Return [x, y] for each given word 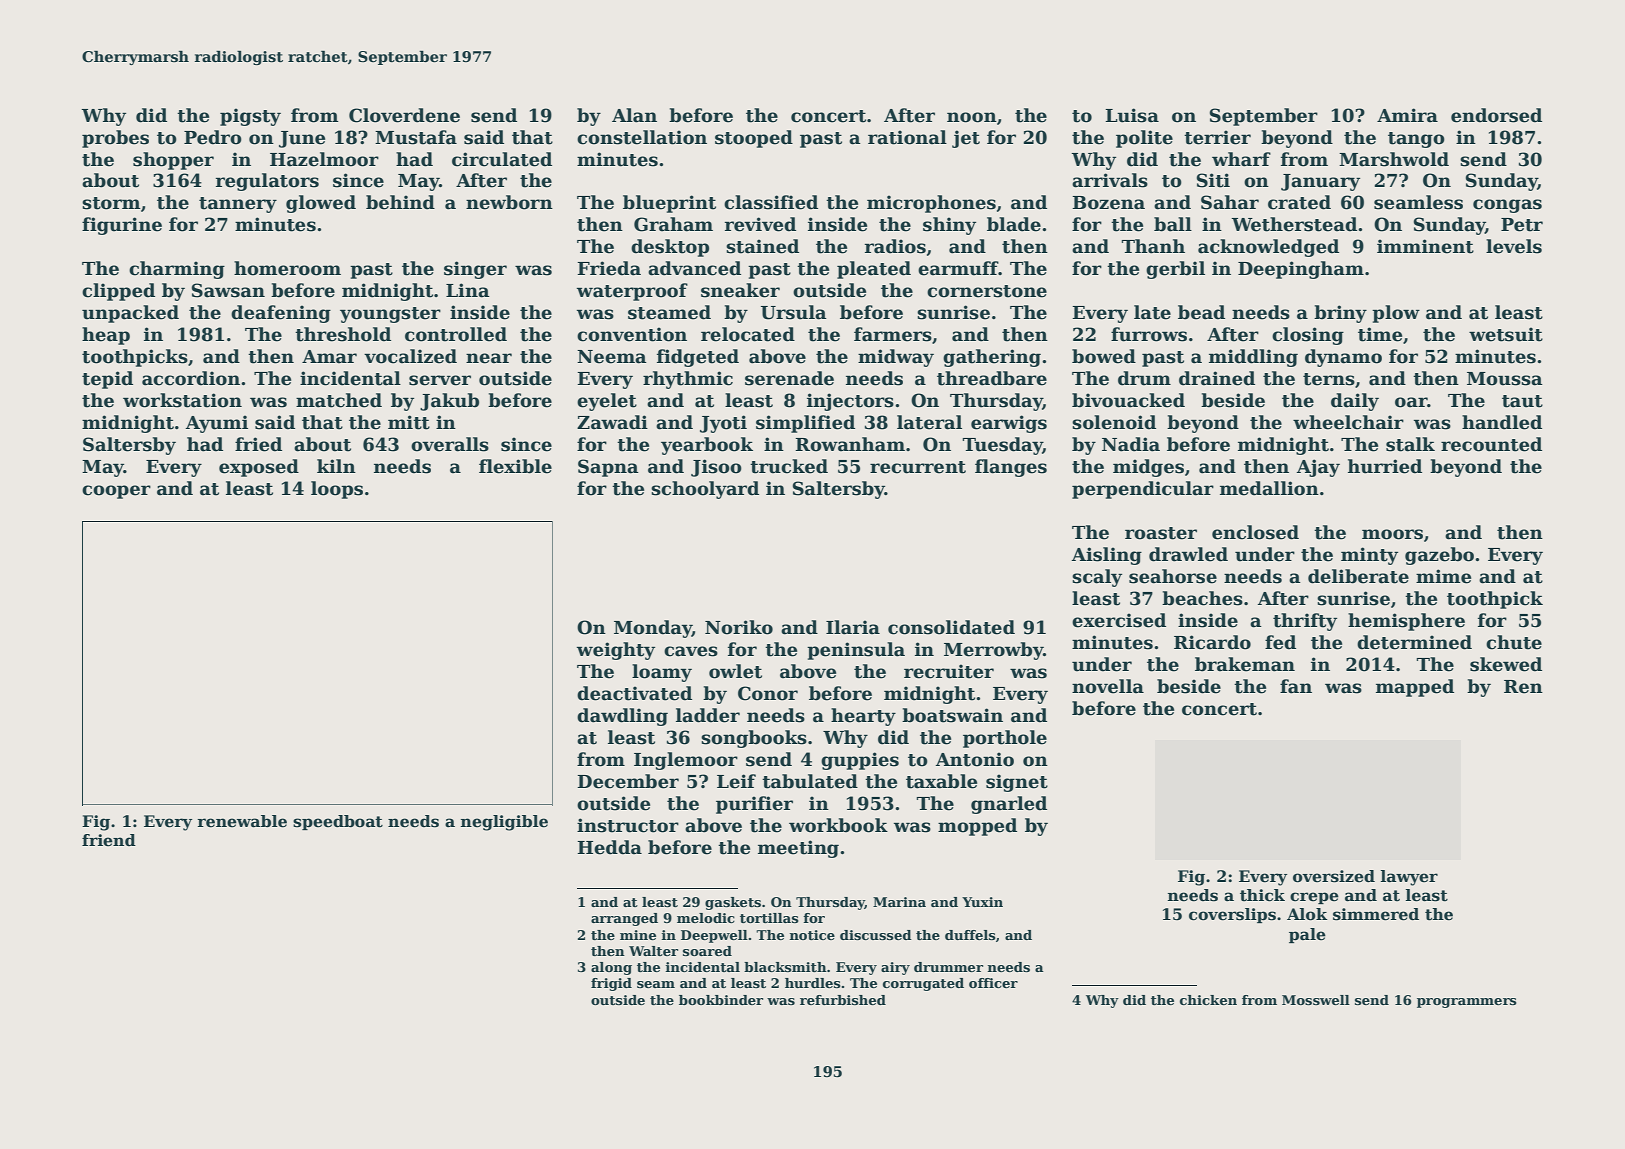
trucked [789, 466]
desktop [670, 248]
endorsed [1496, 115]
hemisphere [1406, 622]
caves [691, 651]
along [611, 968]
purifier [754, 805]
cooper [116, 492]
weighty [616, 651]
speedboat [338, 822]
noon [972, 117]
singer [475, 270]
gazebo [1439, 556]
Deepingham [1301, 270]
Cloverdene [404, 115]
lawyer [1409, 878]
